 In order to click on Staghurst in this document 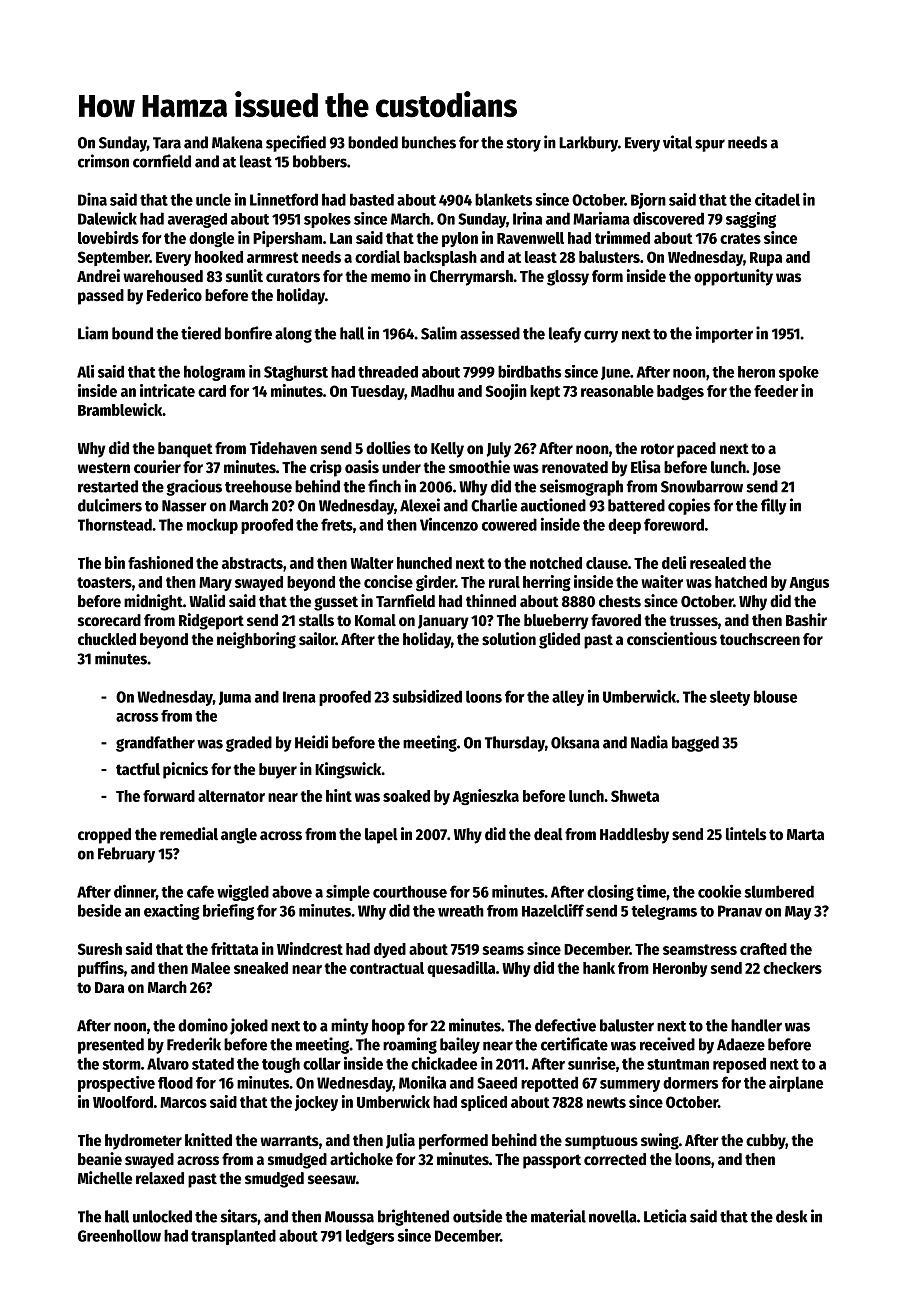, I will do `click(296, 373)`.
